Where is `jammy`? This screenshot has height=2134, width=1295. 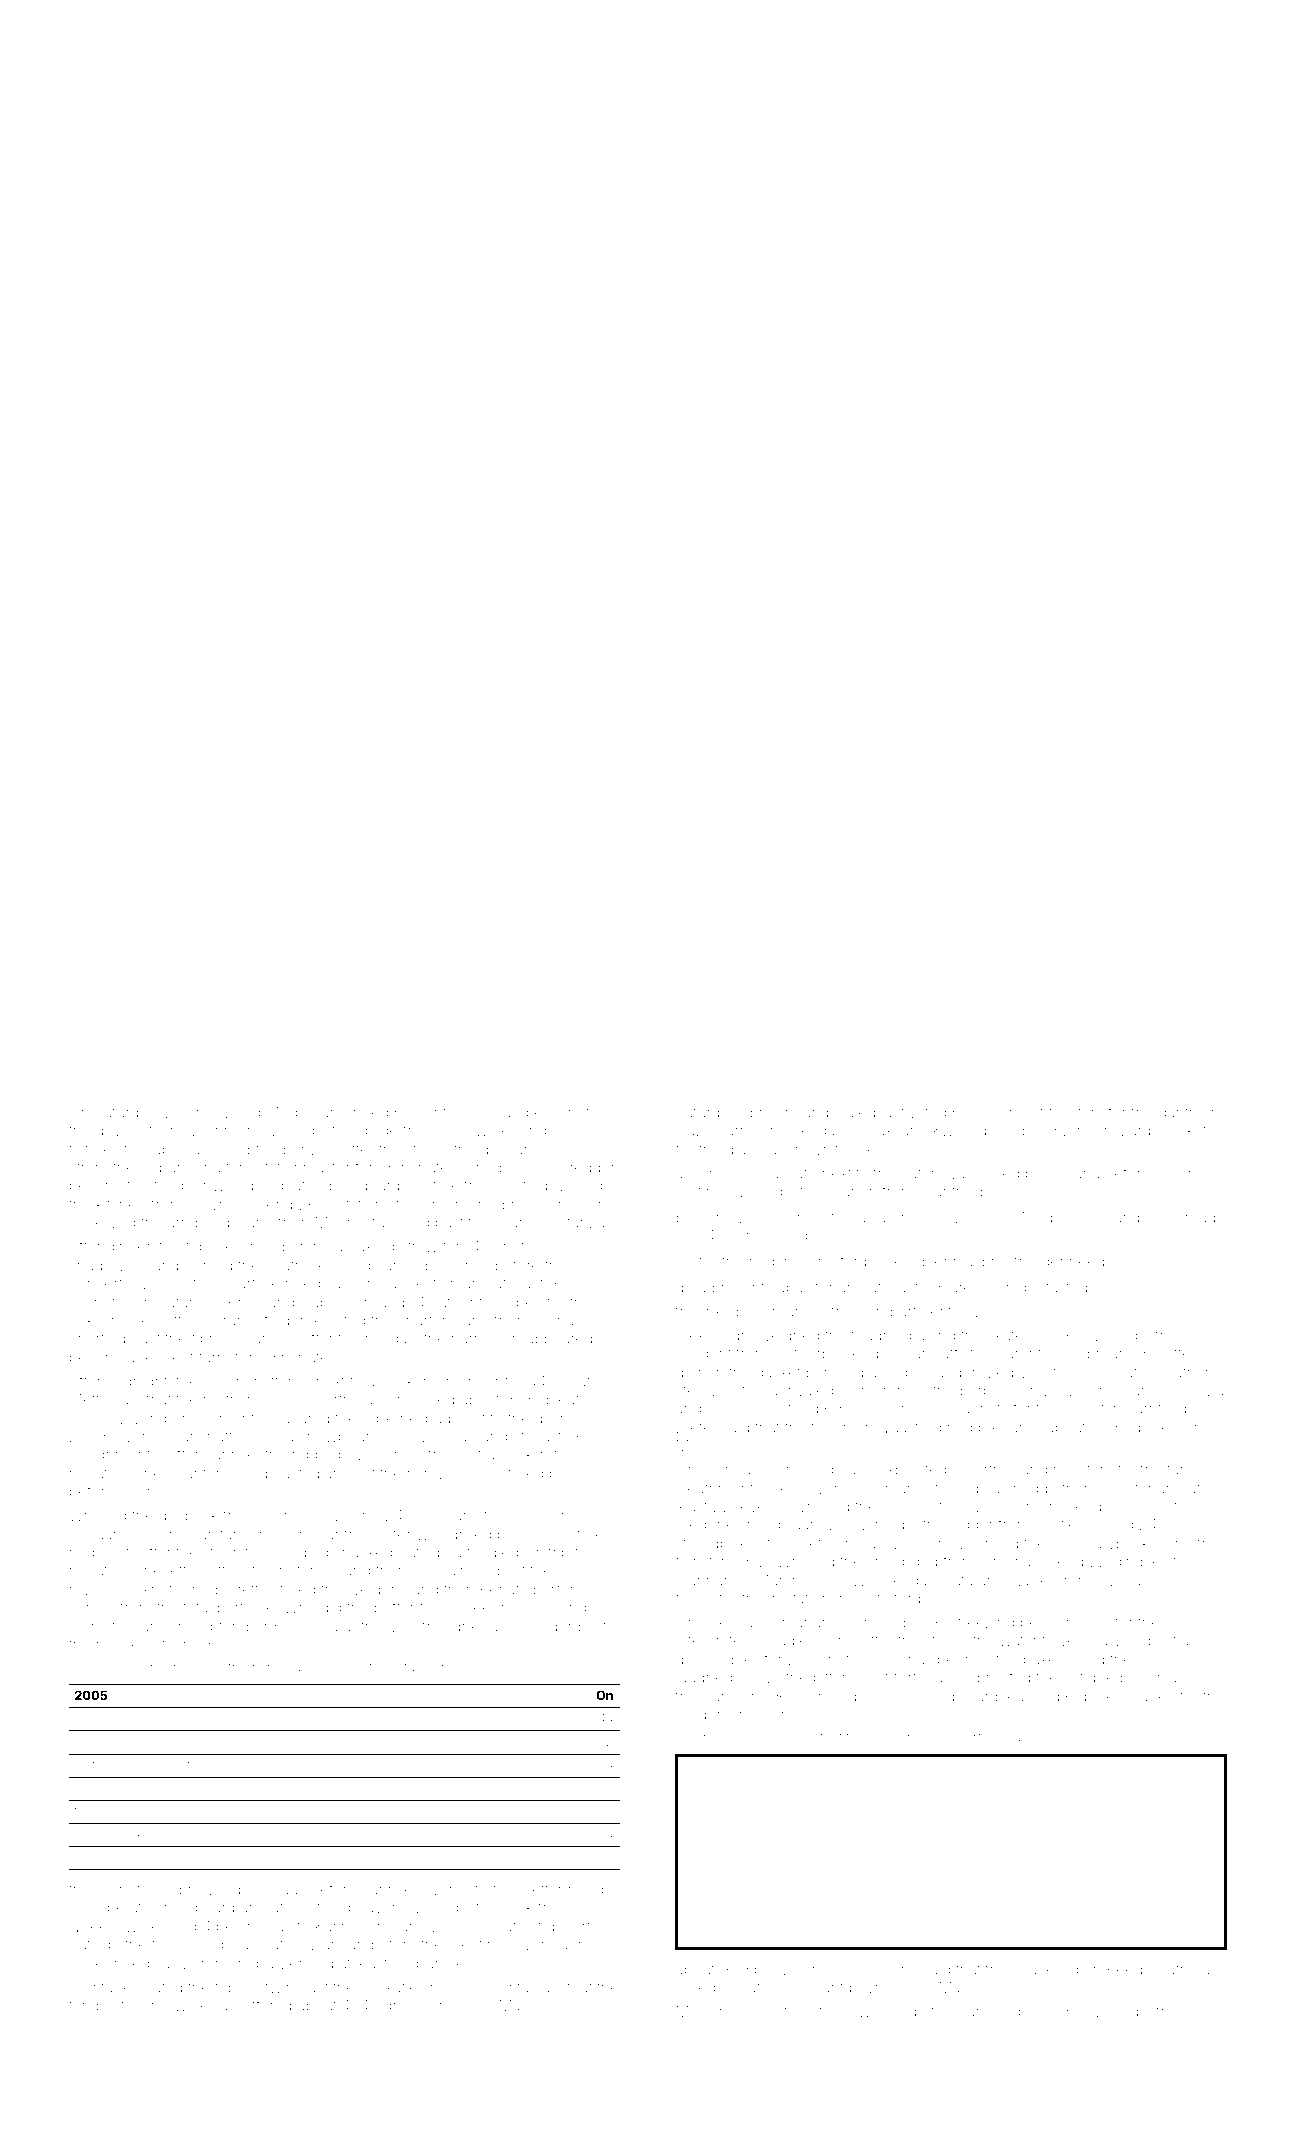 jammy is located at coordinates (743, 1238).
